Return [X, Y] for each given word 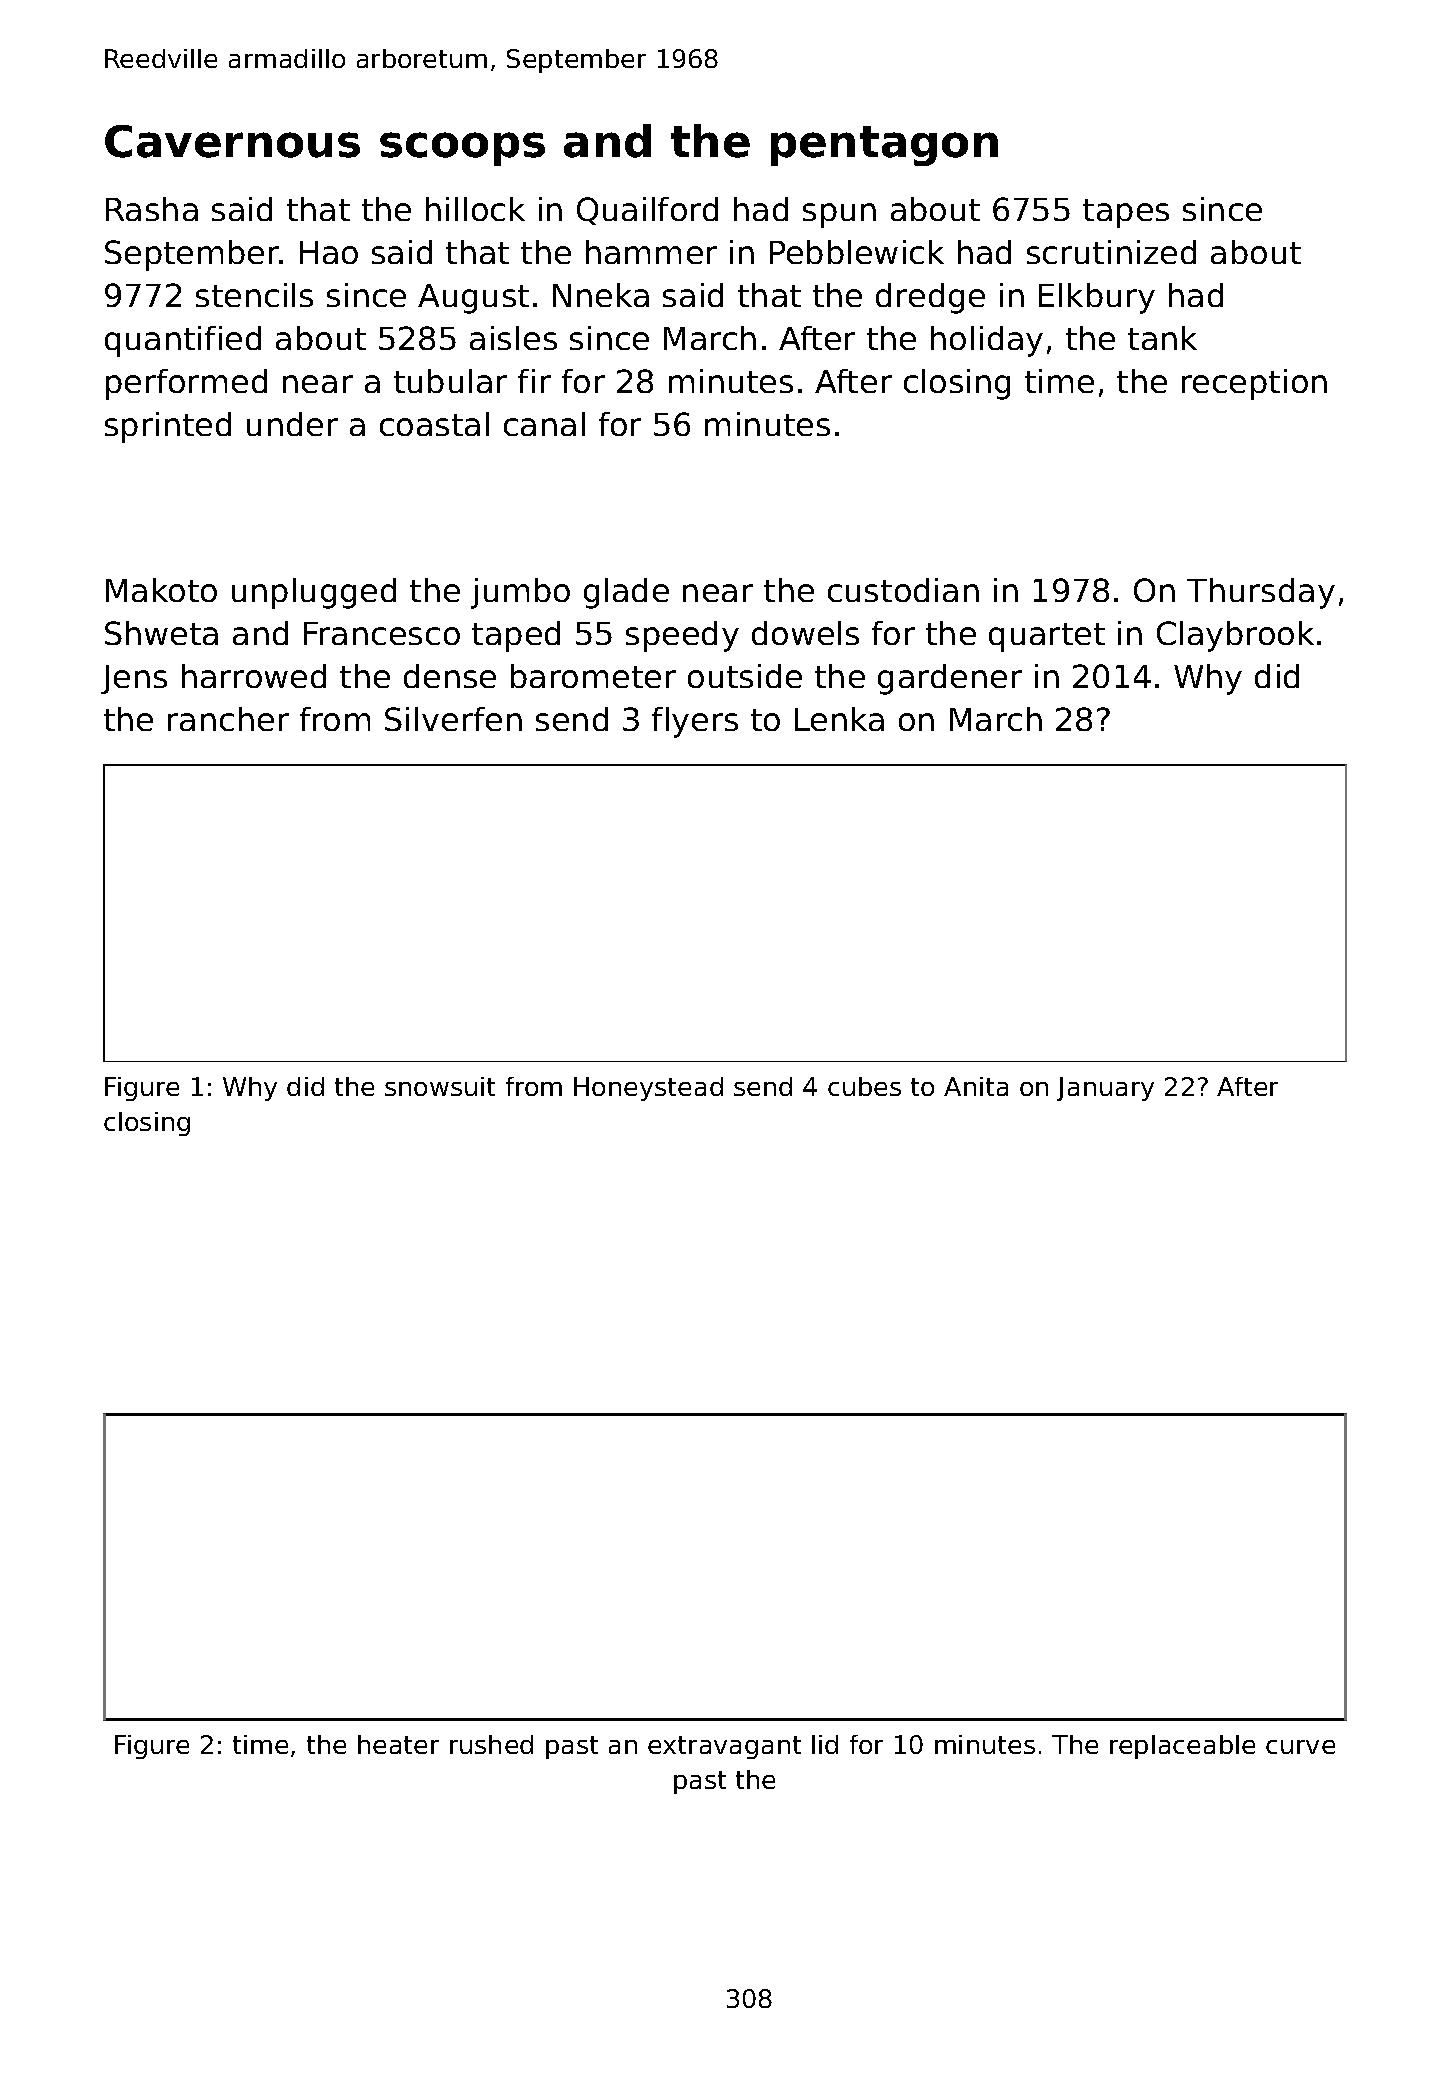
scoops [462, 149]
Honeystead [648, 1089]
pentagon [884, 146]
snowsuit [440, 1086]
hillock [475, 209]
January [1105, 1089]
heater [398, 1744]
